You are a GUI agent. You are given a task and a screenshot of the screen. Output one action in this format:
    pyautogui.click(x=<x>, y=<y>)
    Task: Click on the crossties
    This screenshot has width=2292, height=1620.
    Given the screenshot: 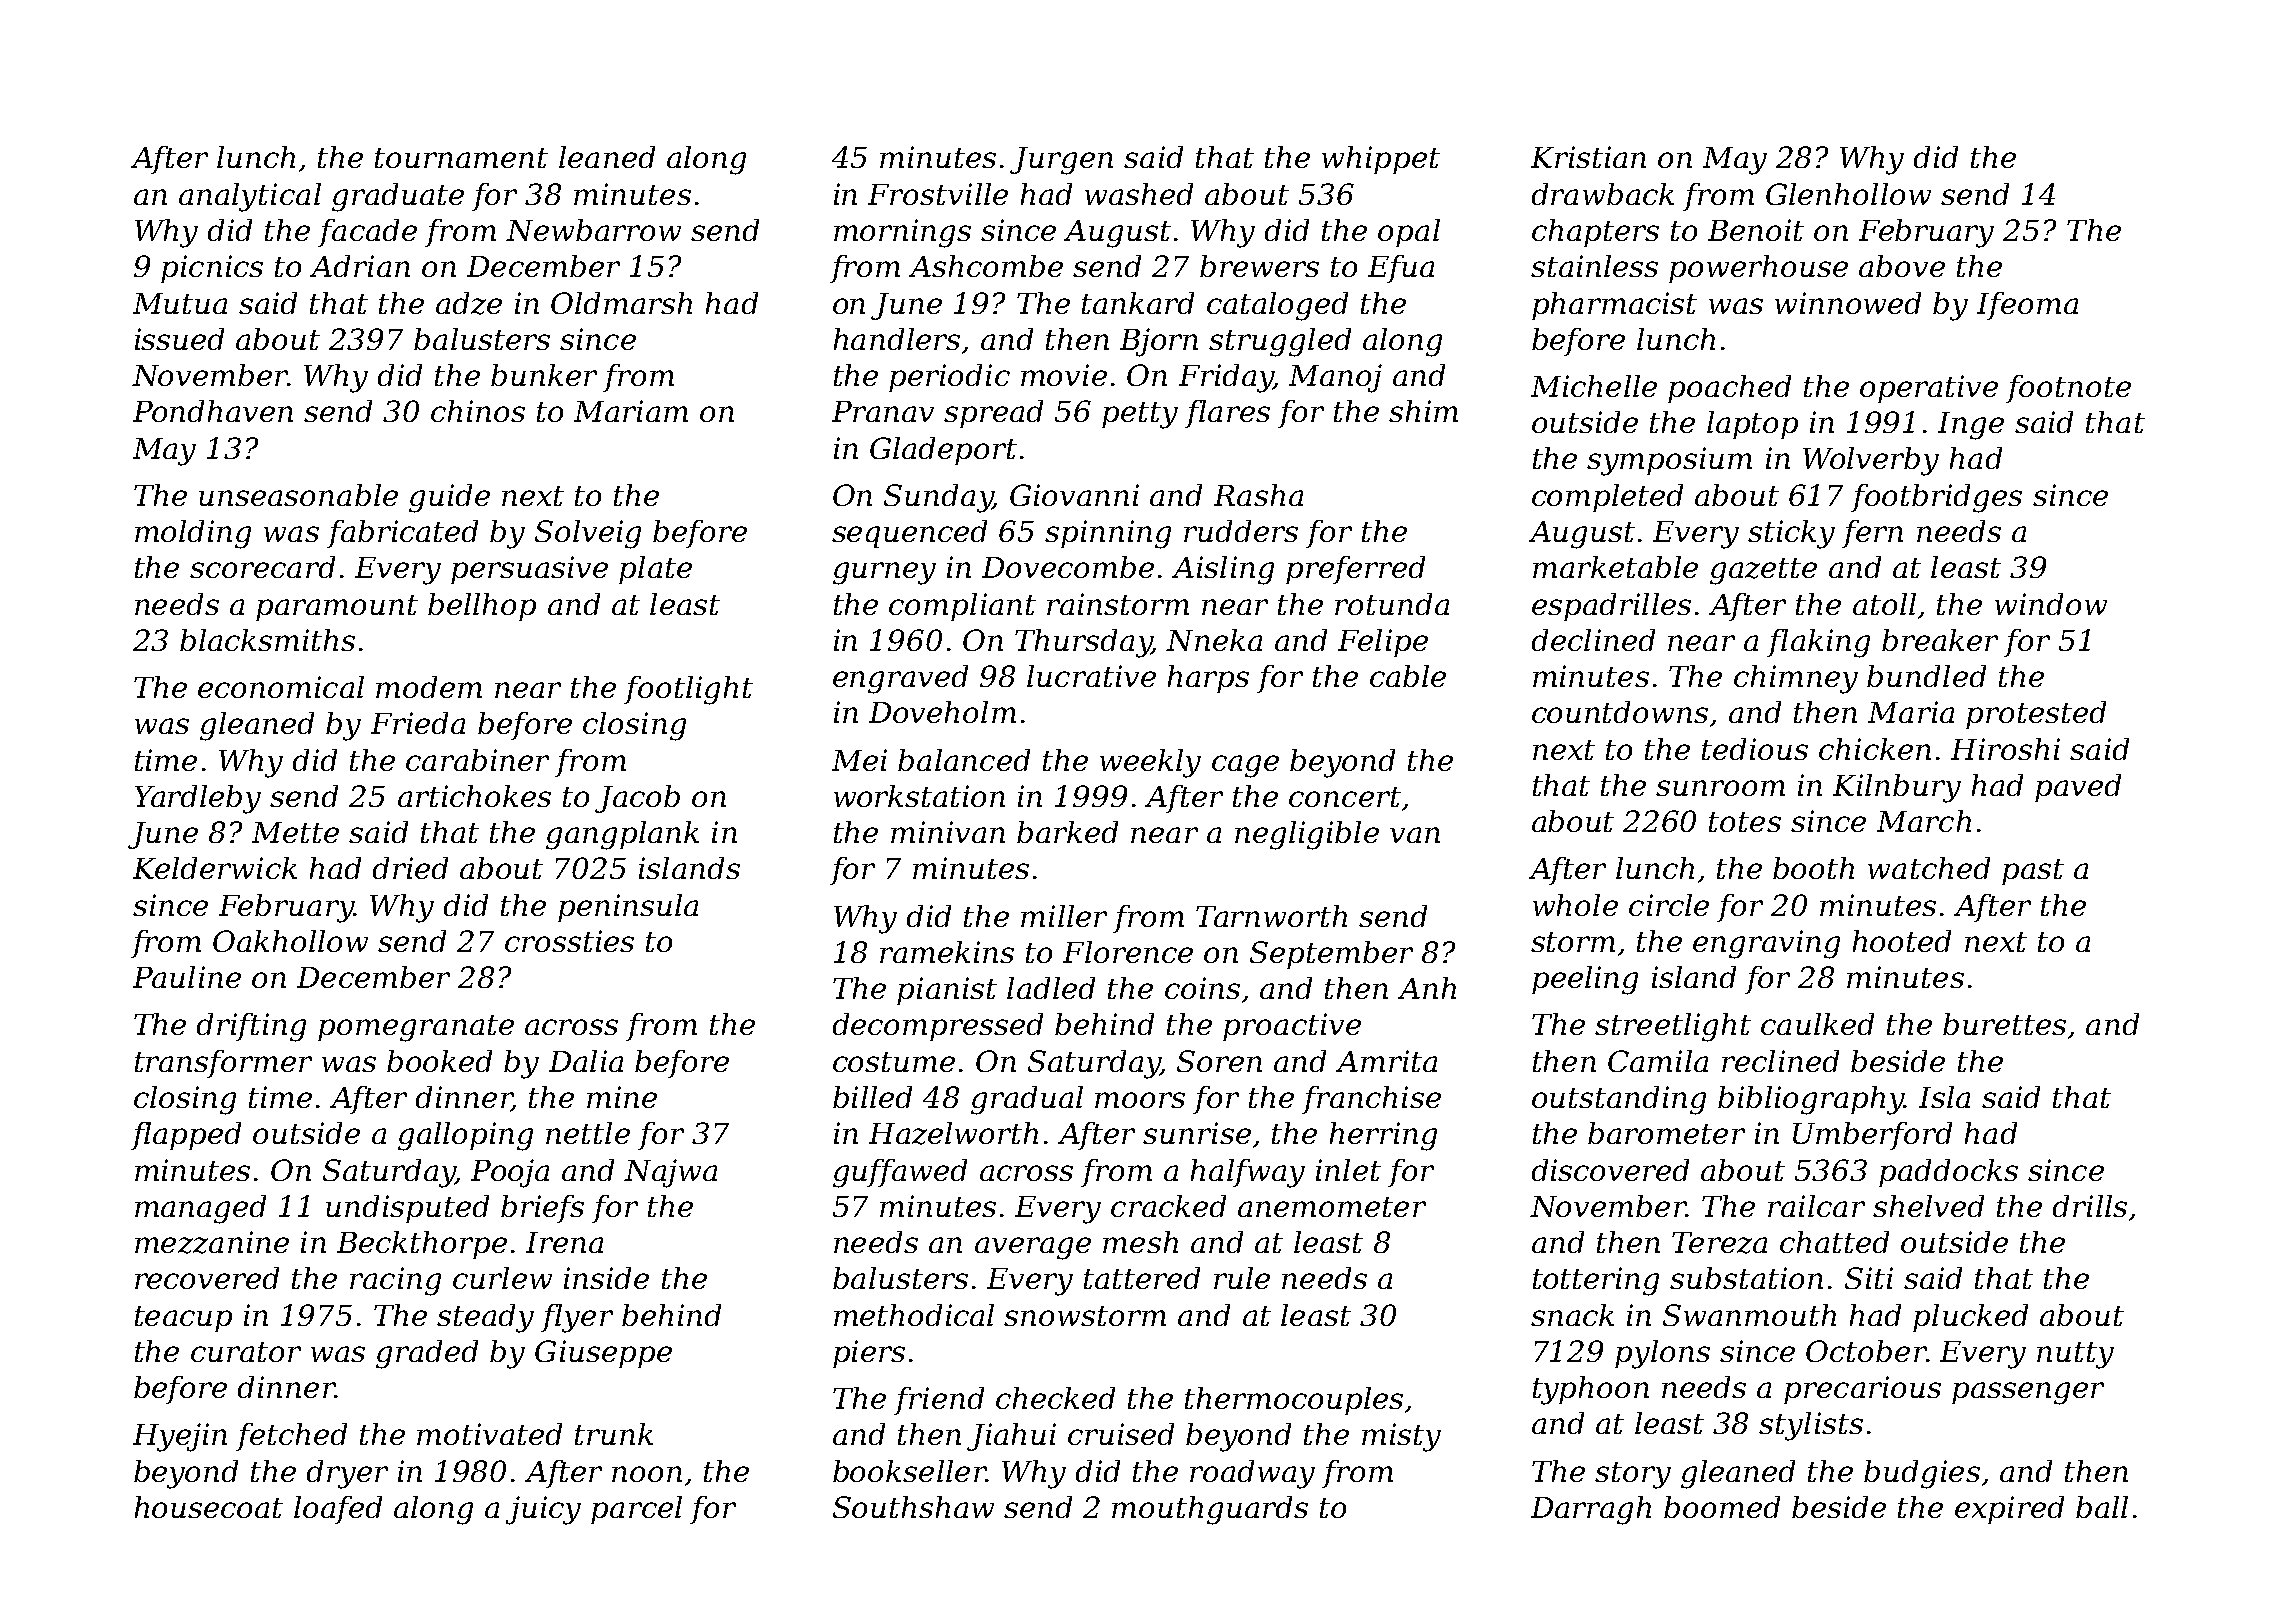 What is the action you would take?
    pyautogui.click(x=569, y=941)
